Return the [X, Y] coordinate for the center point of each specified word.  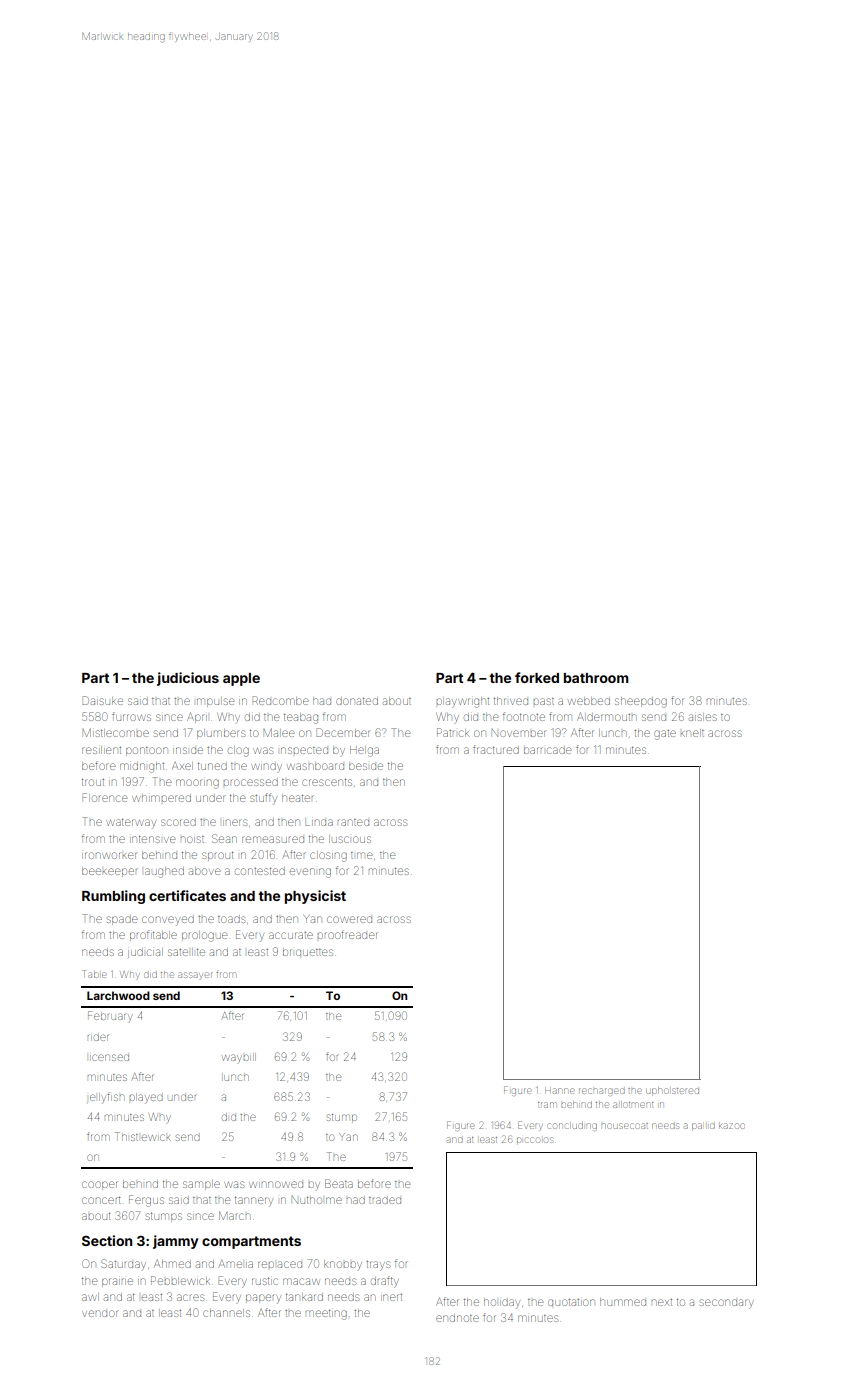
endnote [457, 1318]
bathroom [596, 678]
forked [537, 677]
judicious [188, 679]
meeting [326, 1314]
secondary [727, 1304]
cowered [349, 919]
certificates [187, 895]
